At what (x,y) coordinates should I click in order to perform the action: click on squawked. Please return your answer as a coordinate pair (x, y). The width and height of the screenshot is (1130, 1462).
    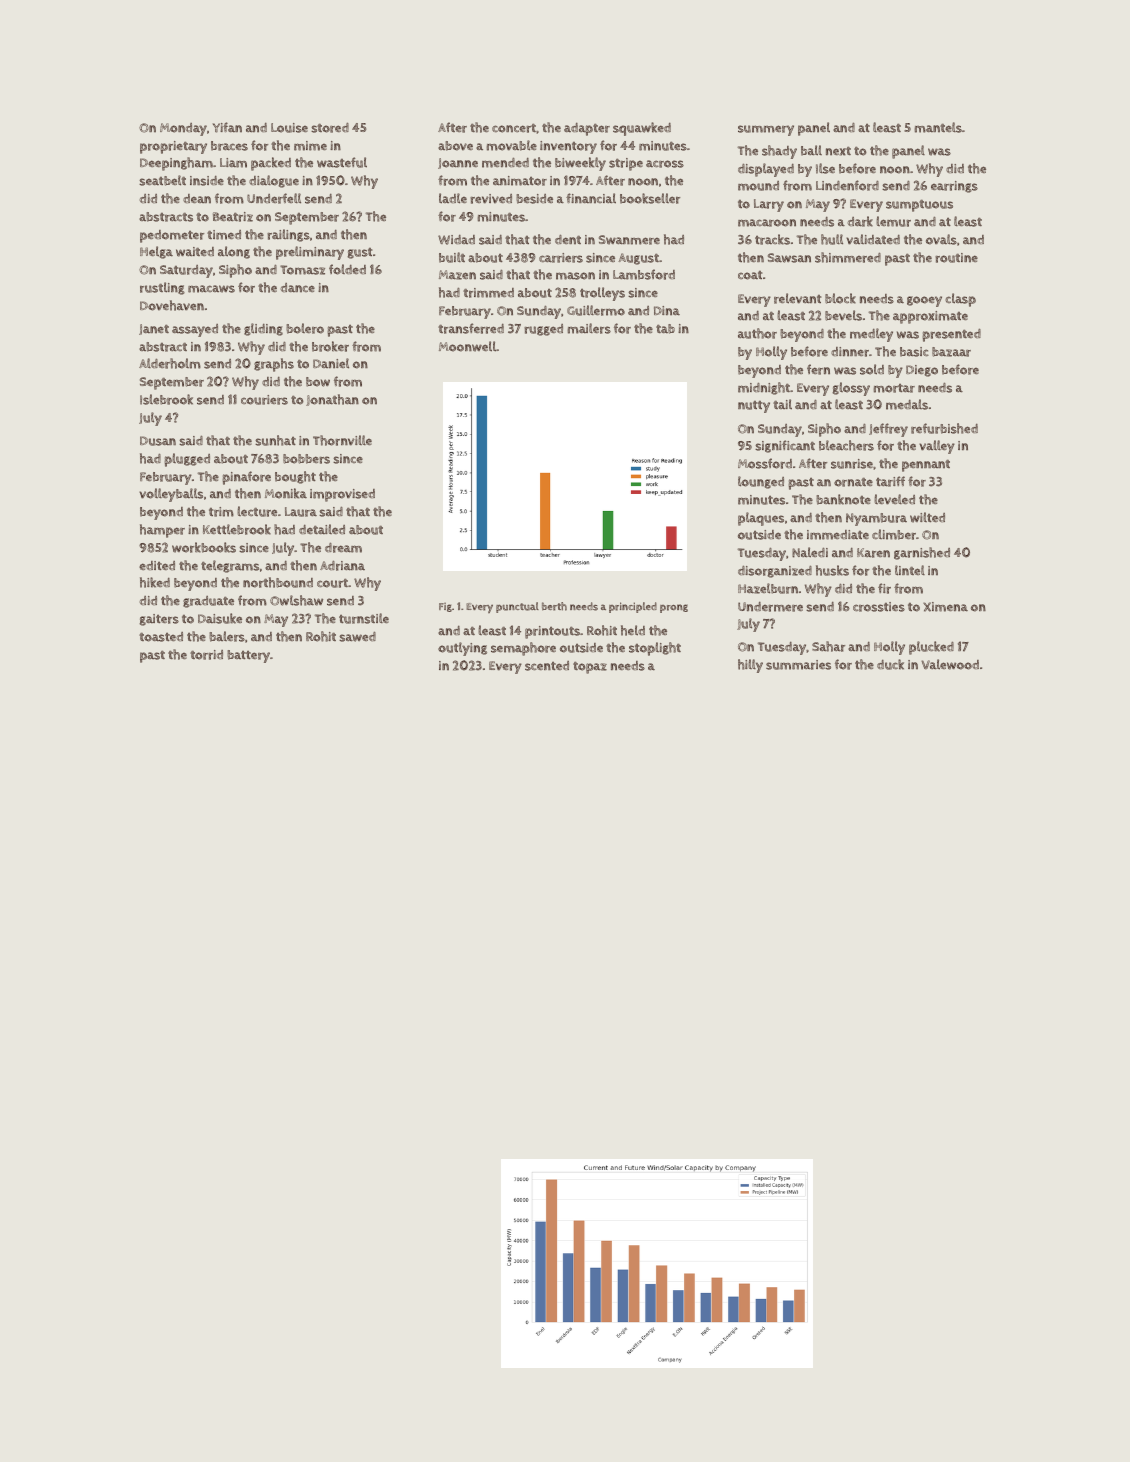
    Looking at the image, I should click on (642, 129).
